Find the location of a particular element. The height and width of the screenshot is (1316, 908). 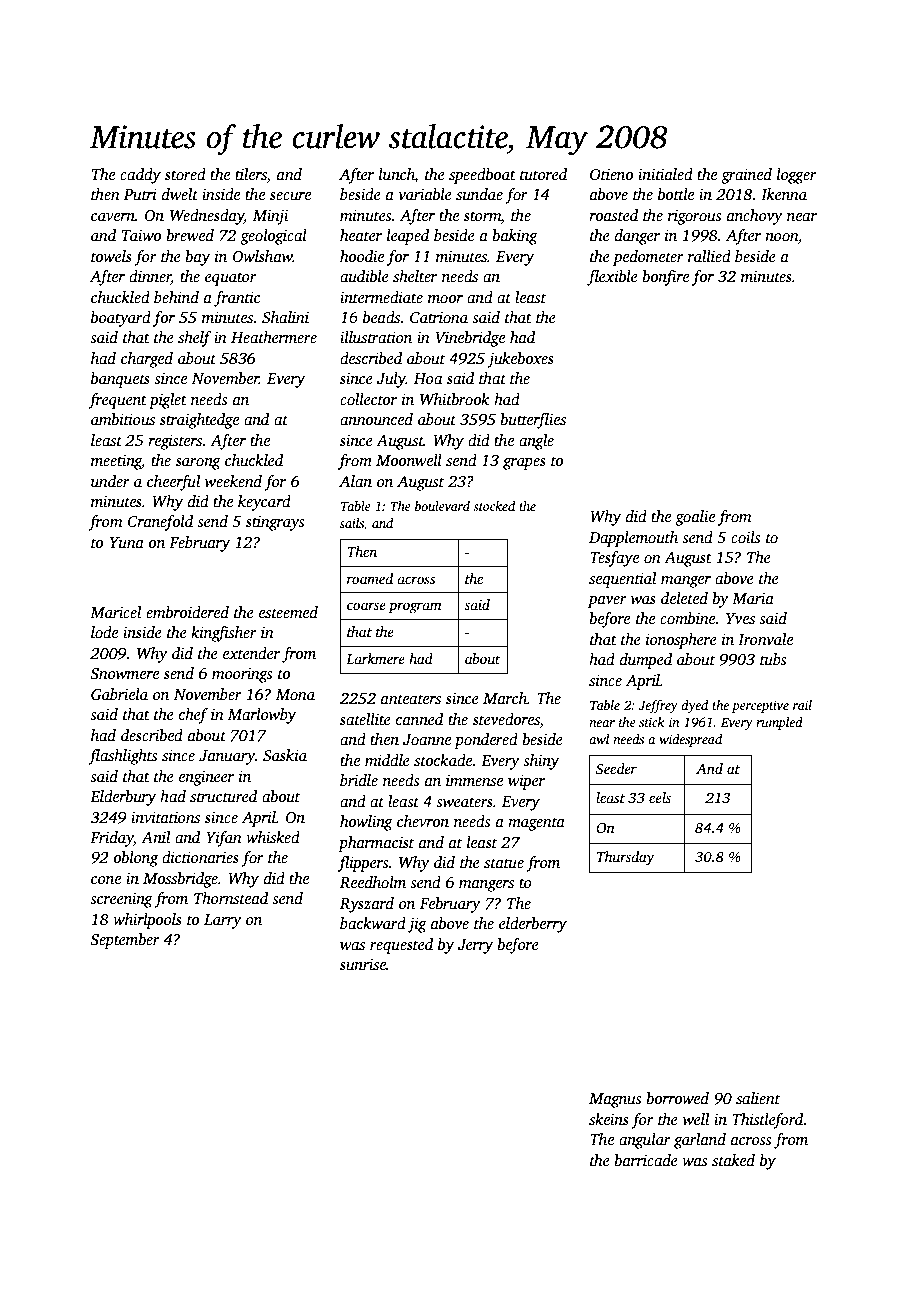

paver is located at coordinates (607, 602).
